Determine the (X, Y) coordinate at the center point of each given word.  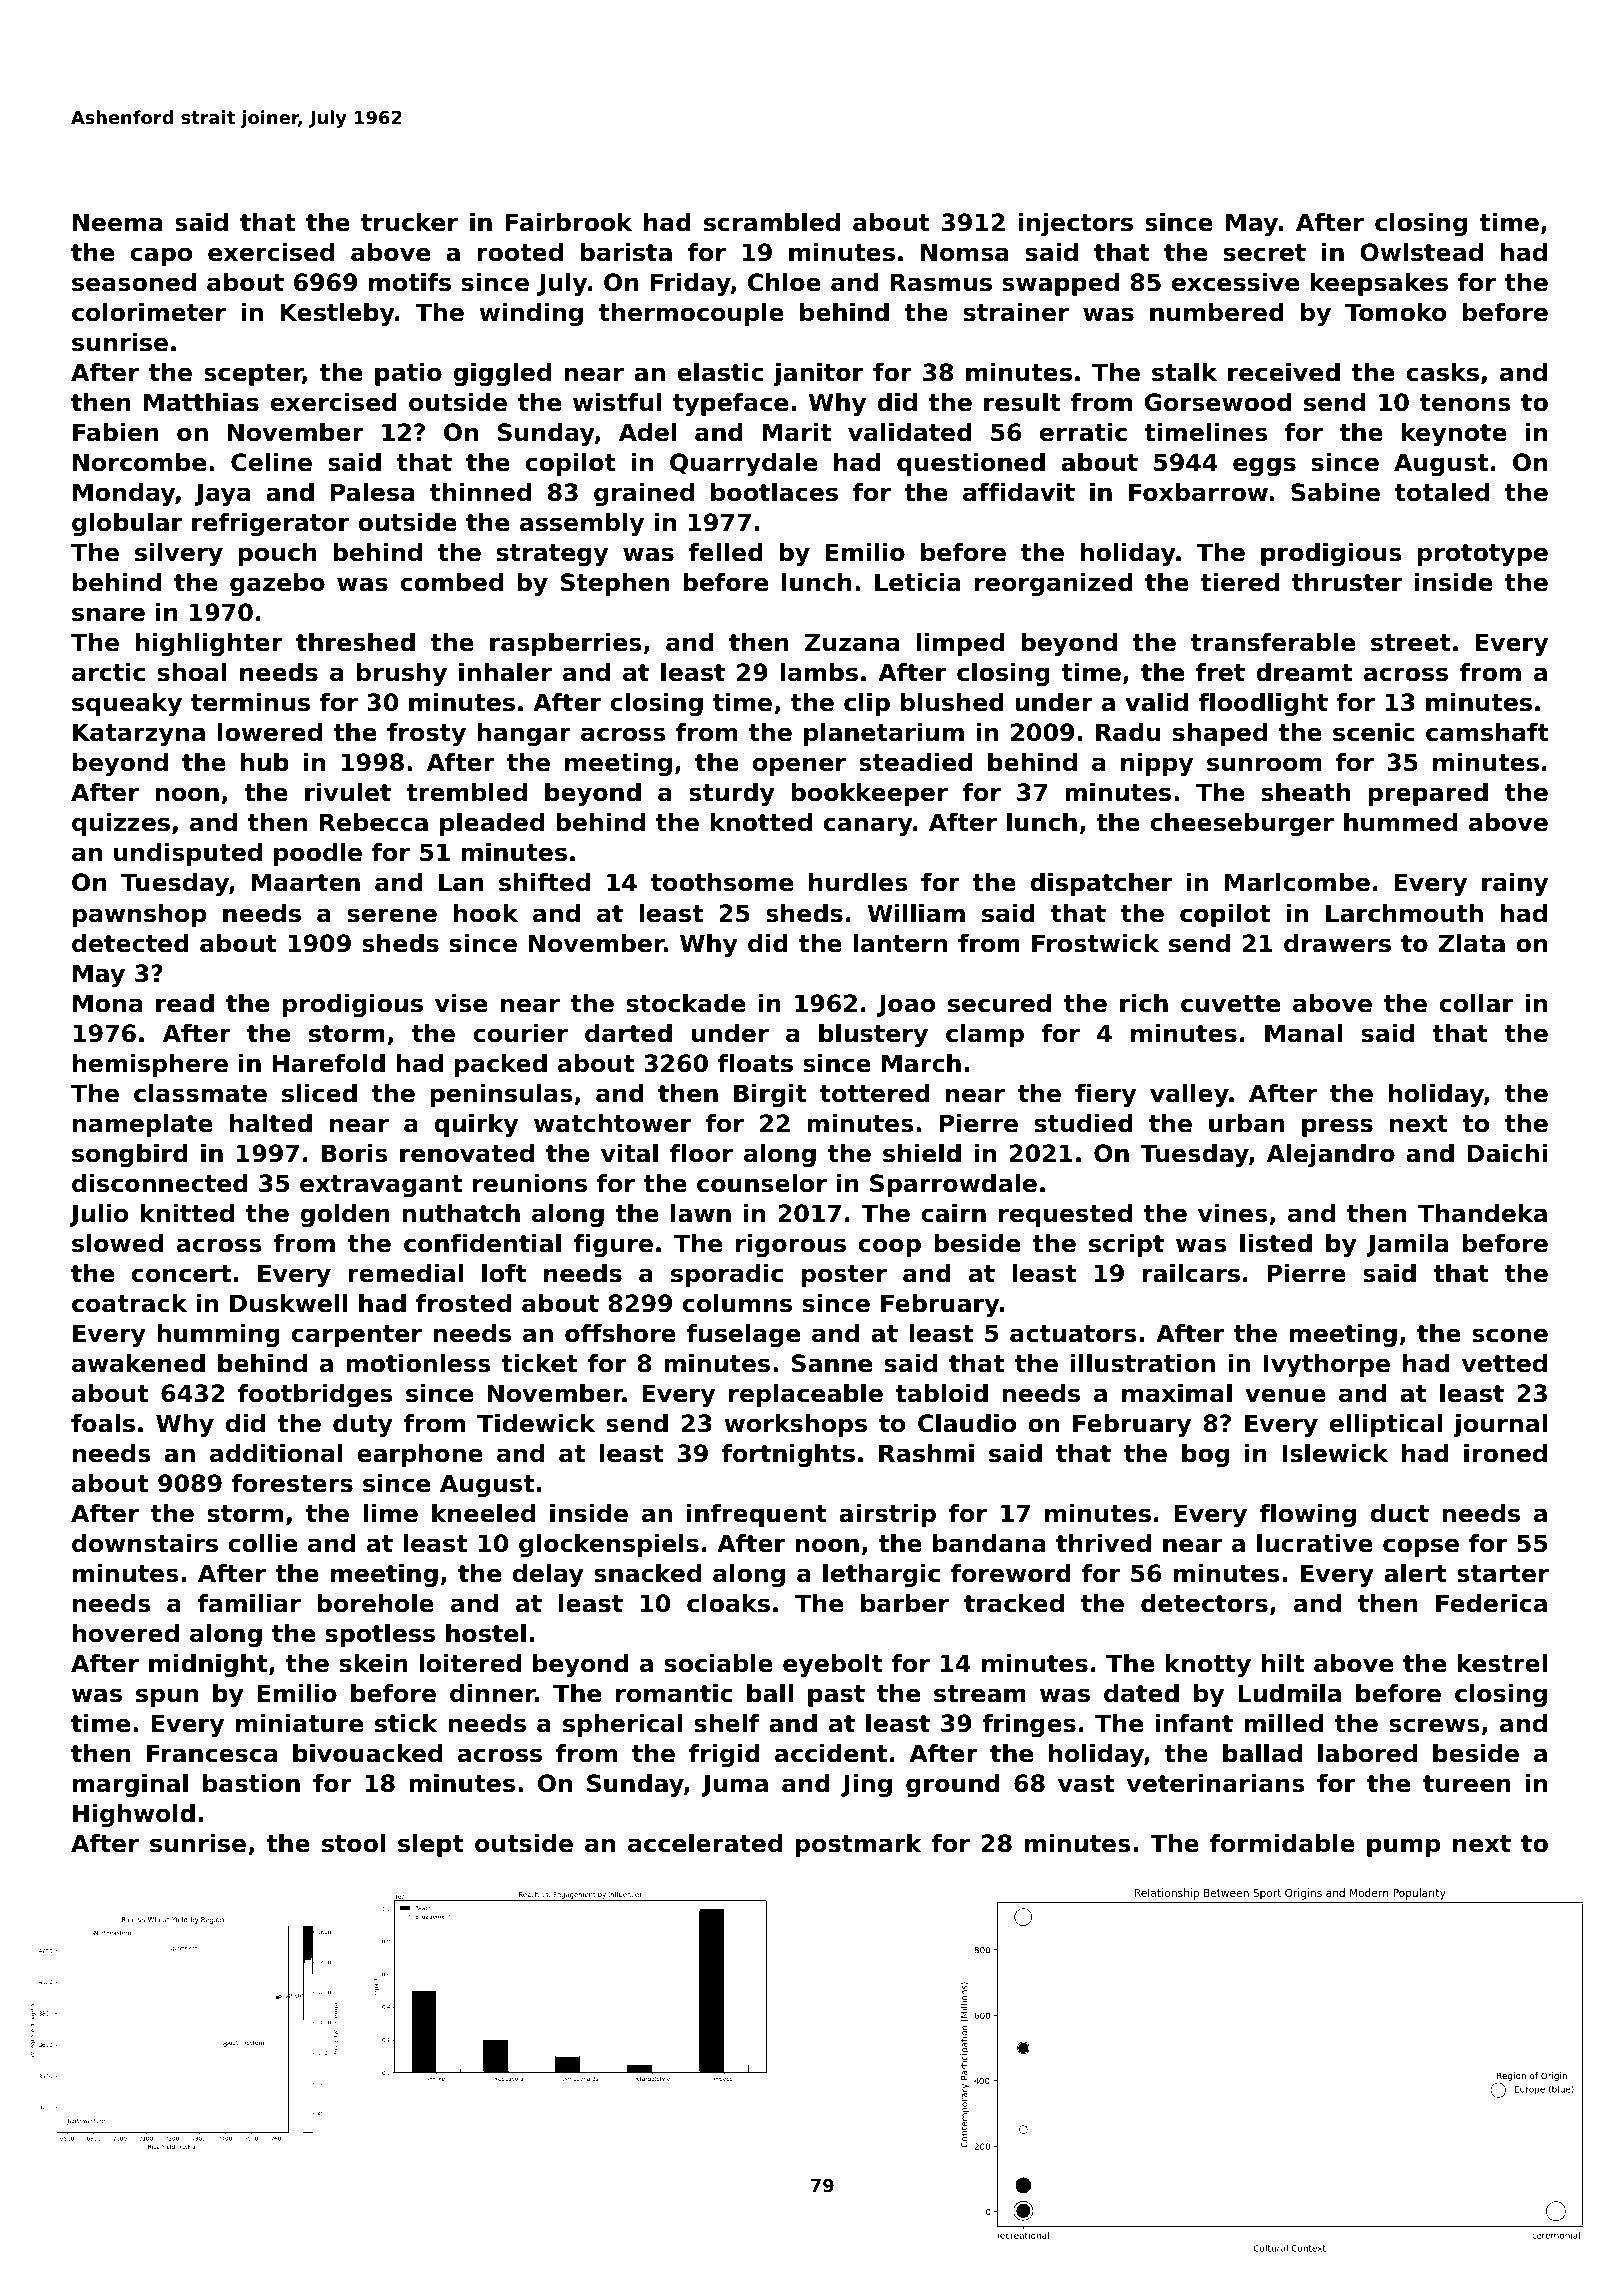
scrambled (772, 222)
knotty (1208, 1665)
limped (960, 644)
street (1411, 643)
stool (353, 1843)
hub (264, 762)
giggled (502, 374)
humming (218, 1335)
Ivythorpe (1327, 1365)
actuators (1073, 1334)
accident (831, 1753)
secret (1265, 253)
